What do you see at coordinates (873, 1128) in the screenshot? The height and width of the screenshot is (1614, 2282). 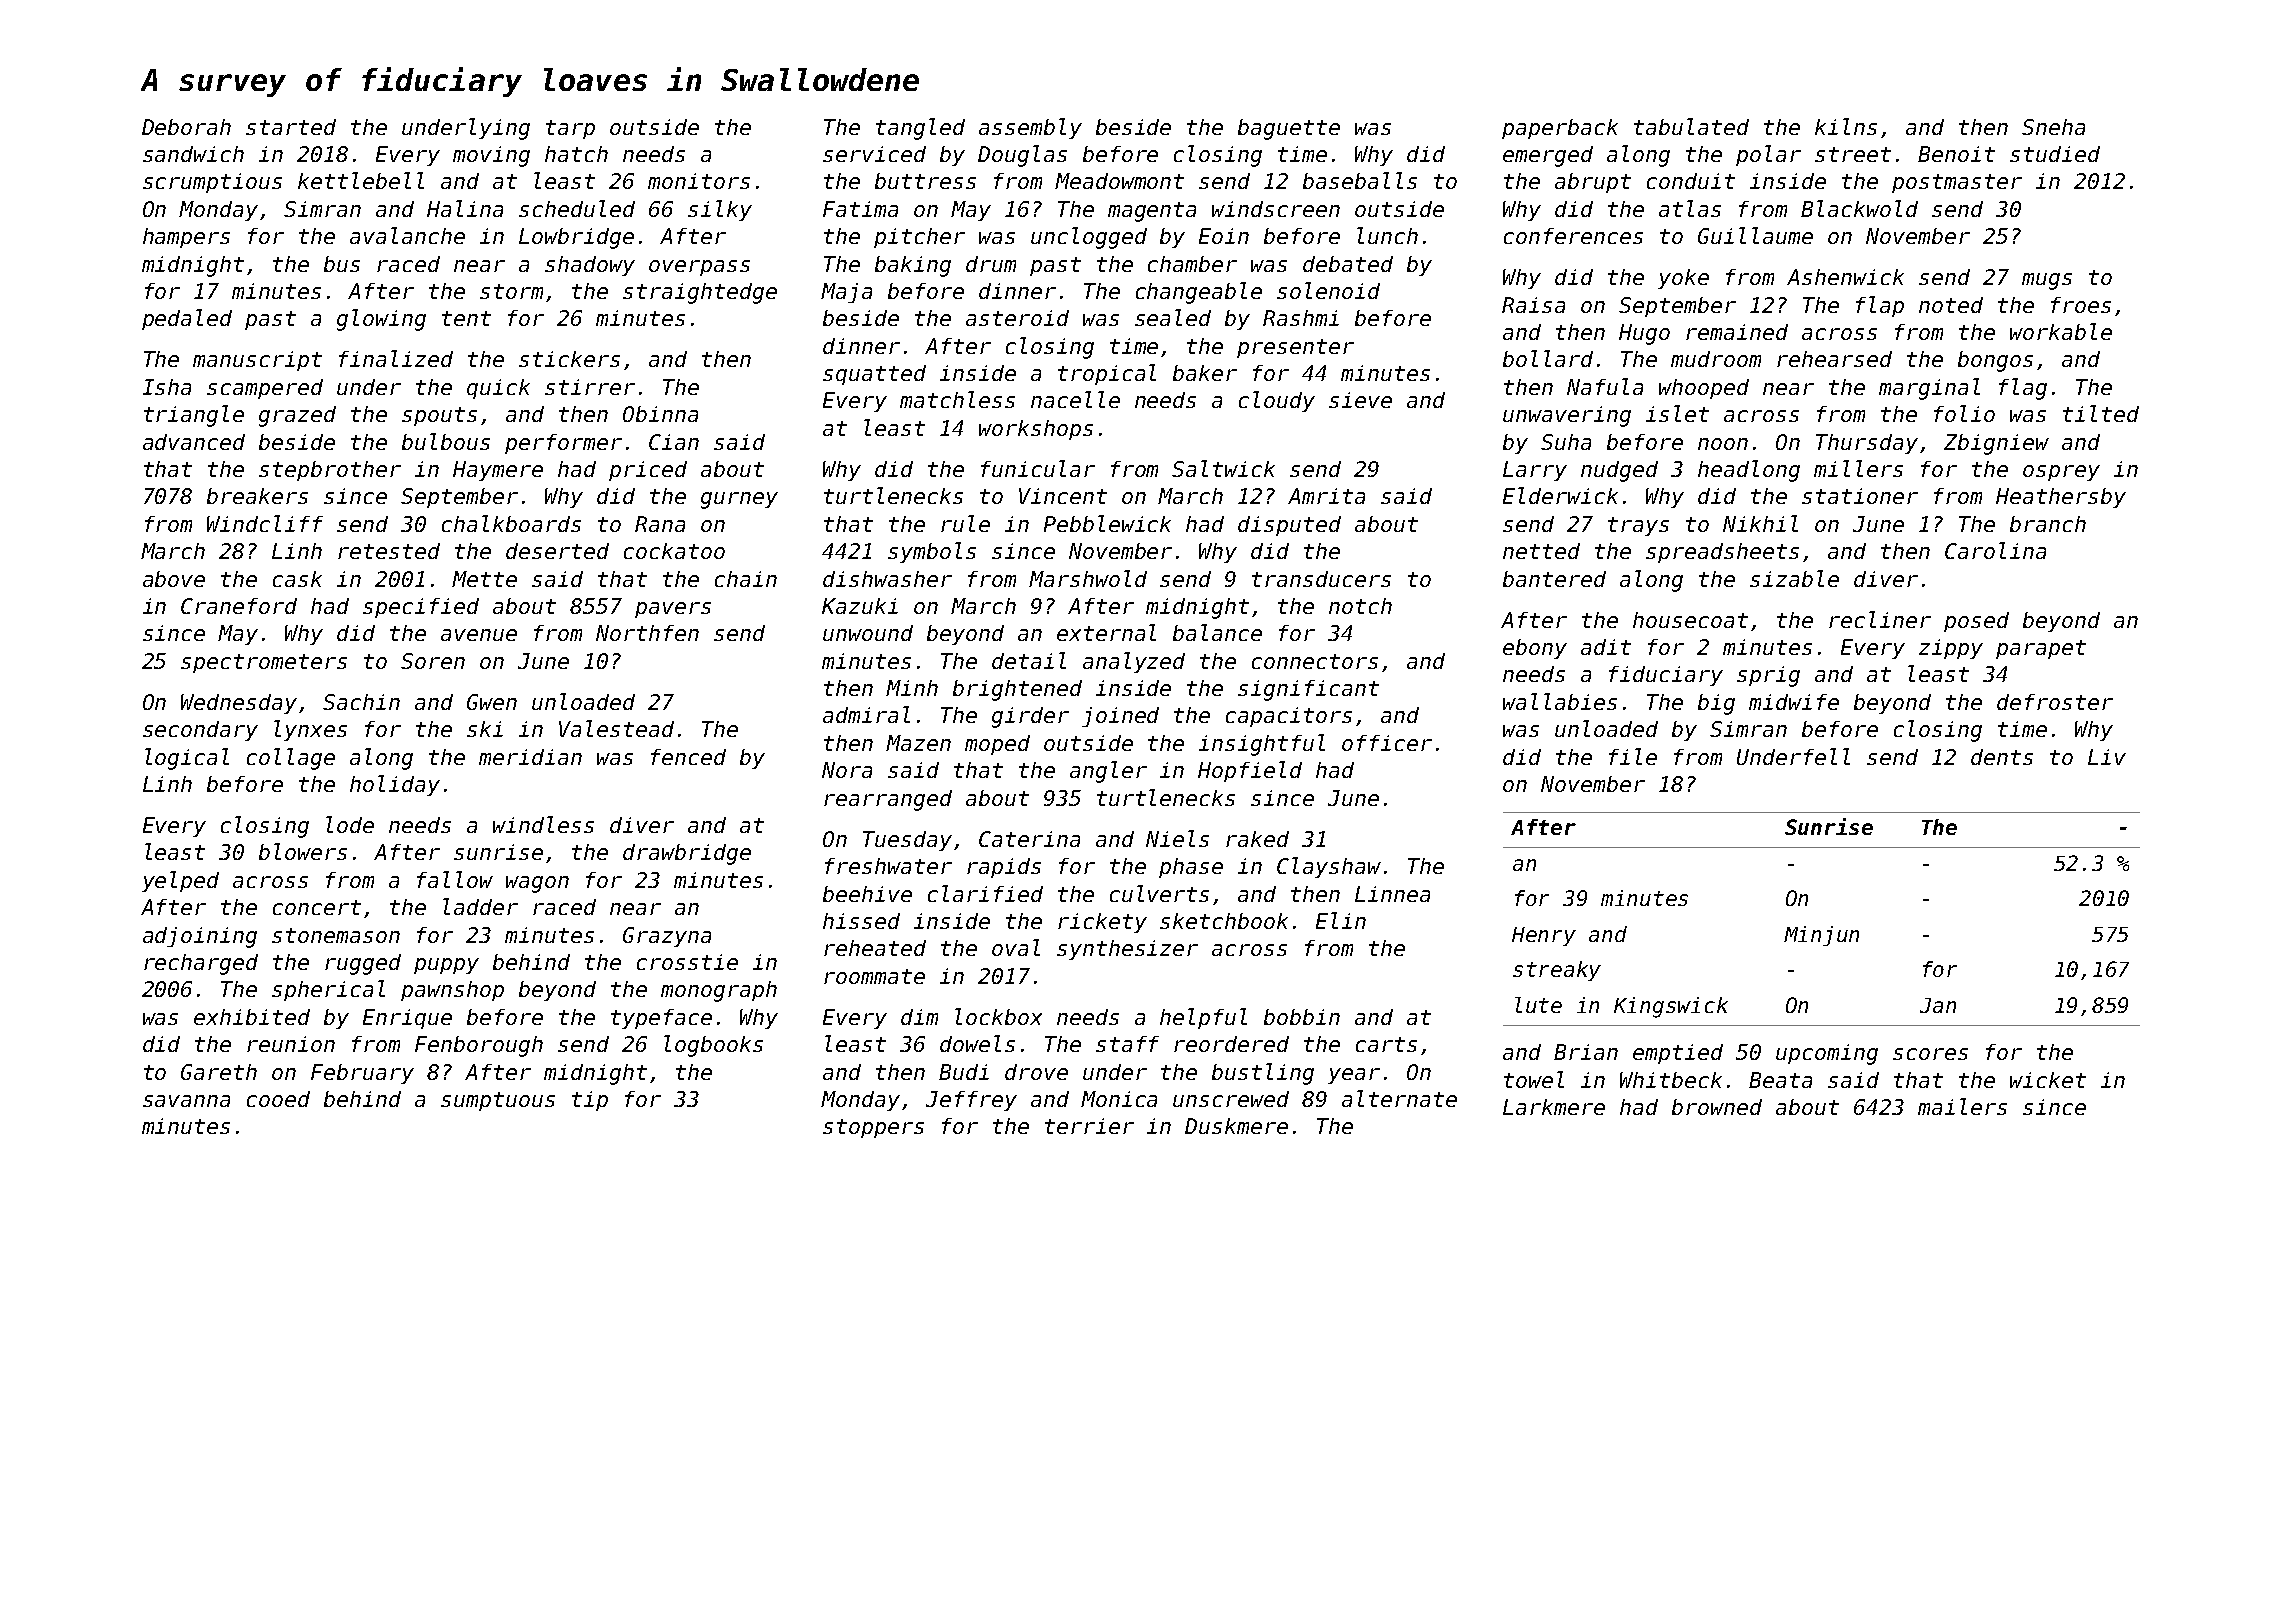 I see `stoppers` at bounding box center [873, 1128].
